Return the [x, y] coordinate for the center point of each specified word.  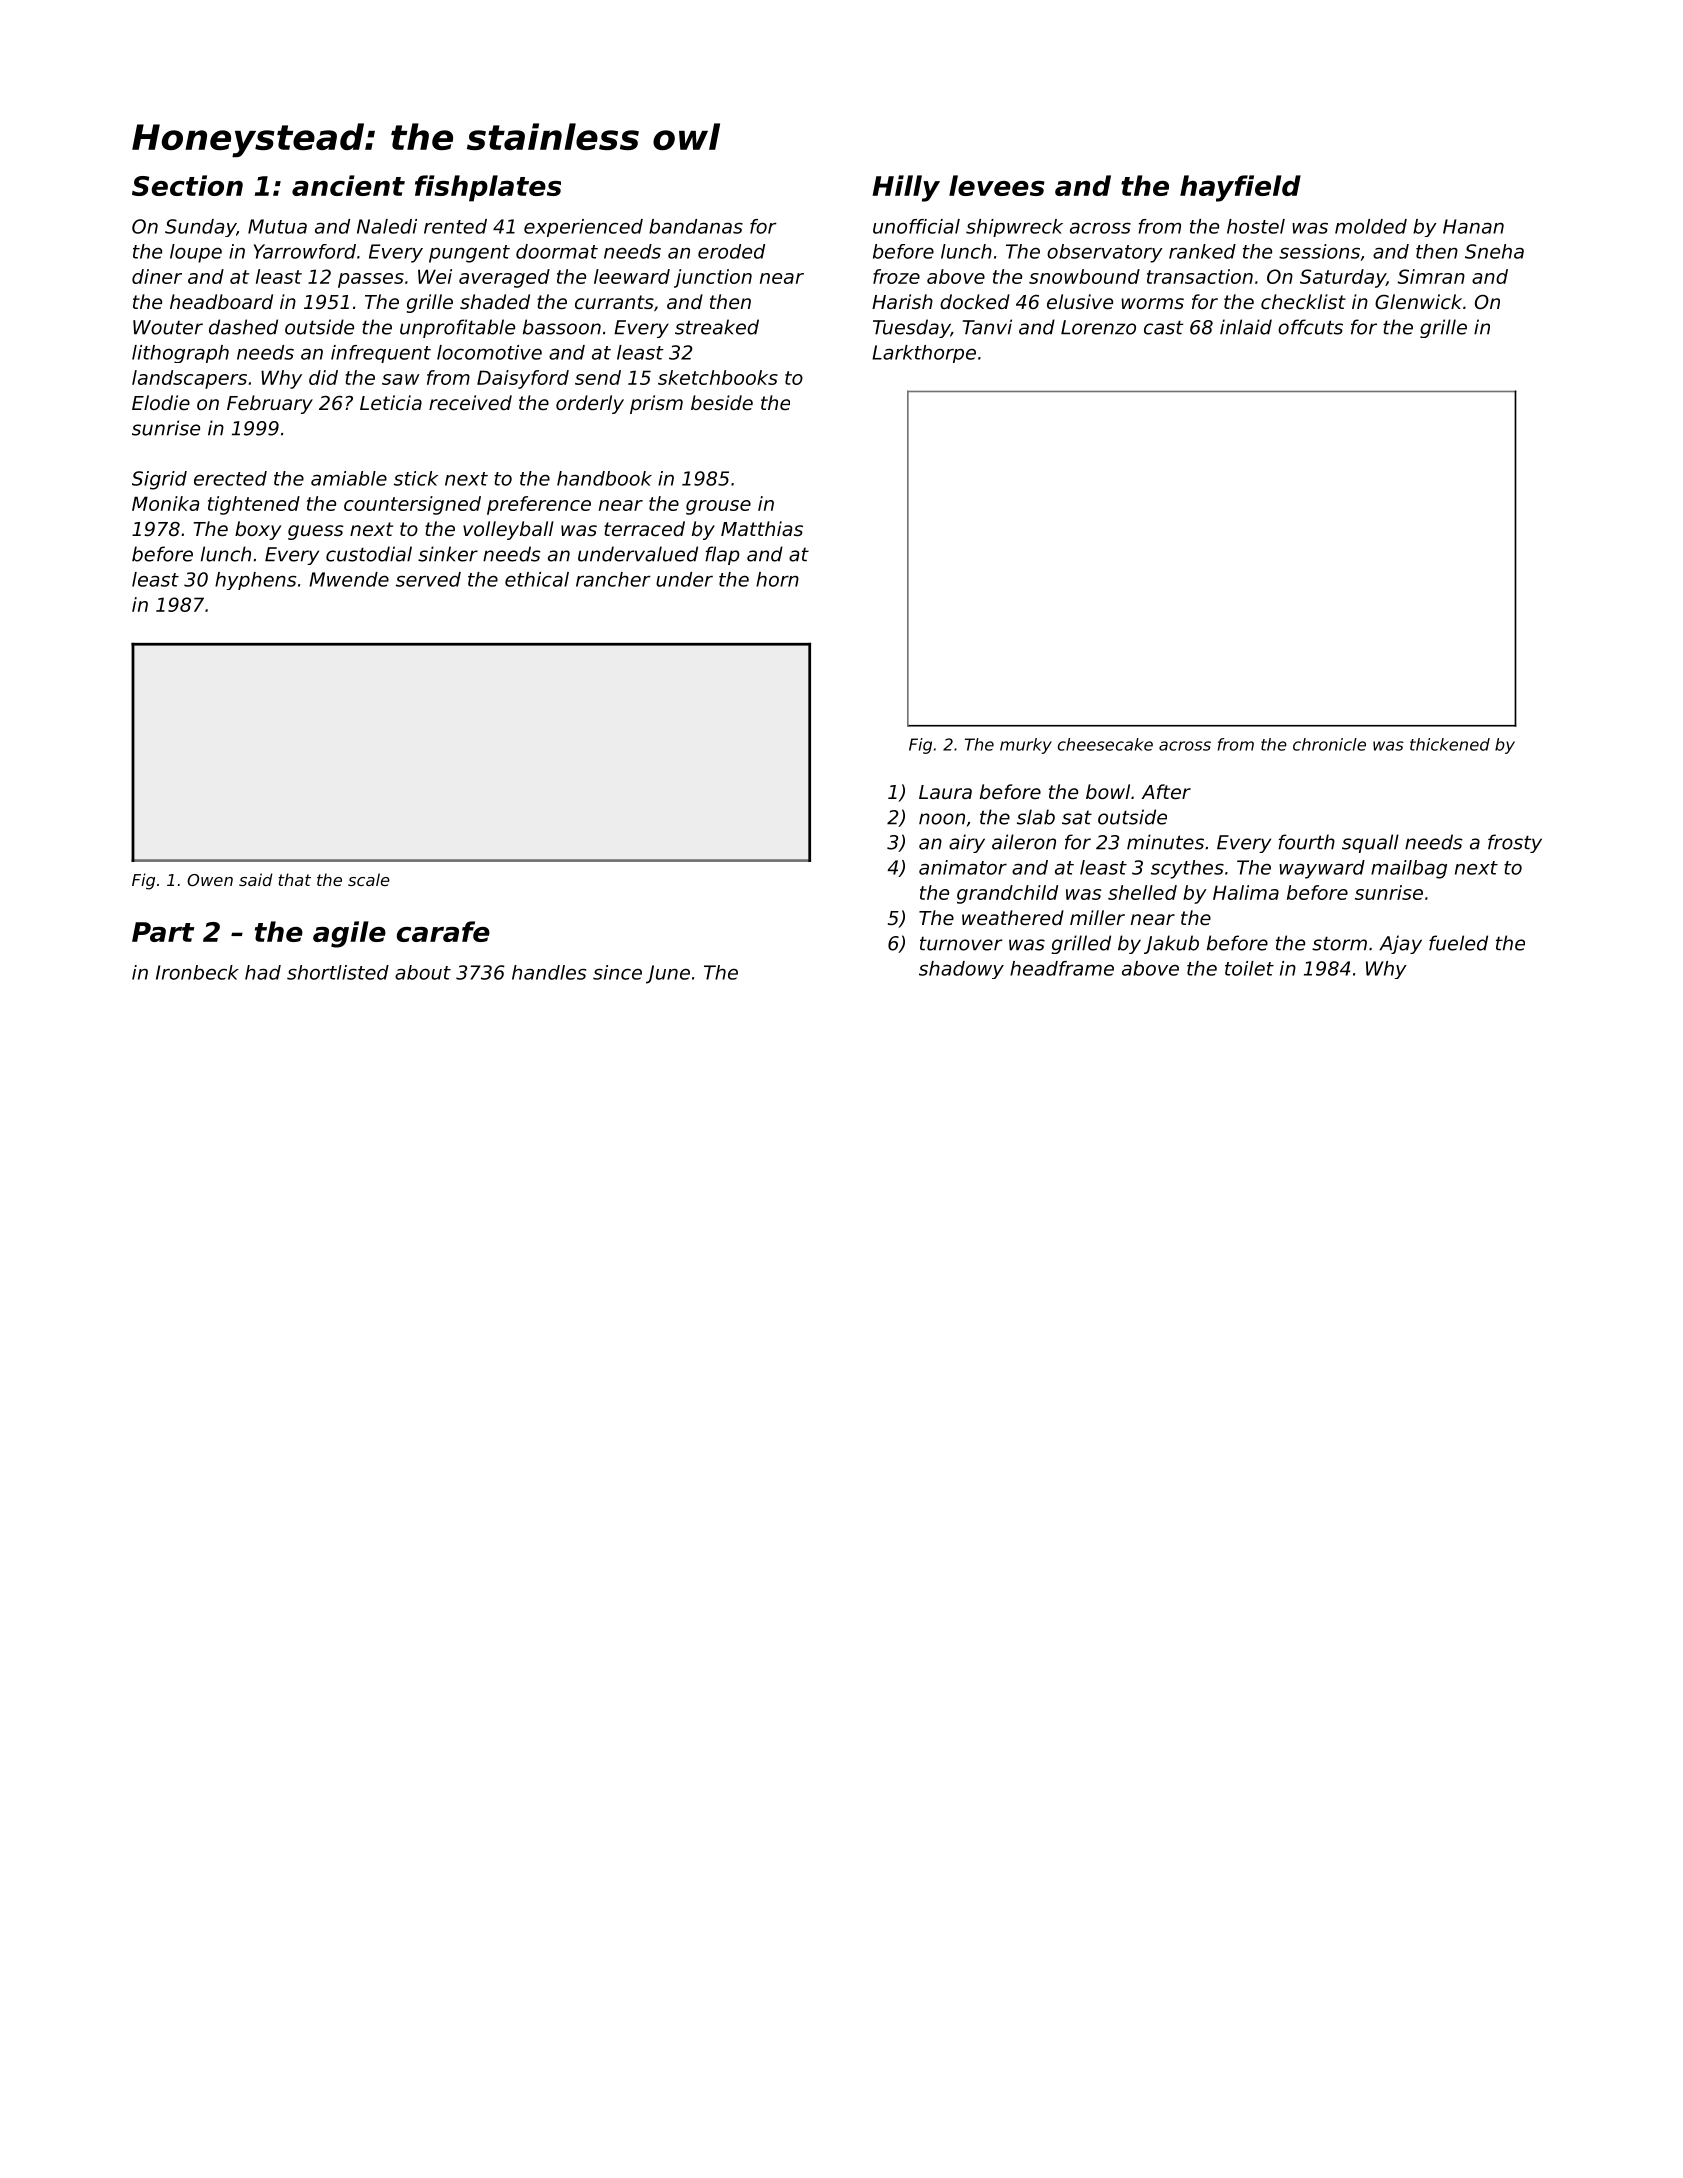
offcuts [1310, 327]
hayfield [1240, 188]
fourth [1306, 842]
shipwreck [1014, 228]
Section [187, 185]
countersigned [412, 505]
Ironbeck [197, 972]
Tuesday [912, 328]
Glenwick [1418, 301]
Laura [945, 792]
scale [369, 879]
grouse [718, 507]
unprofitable [457, 328]
